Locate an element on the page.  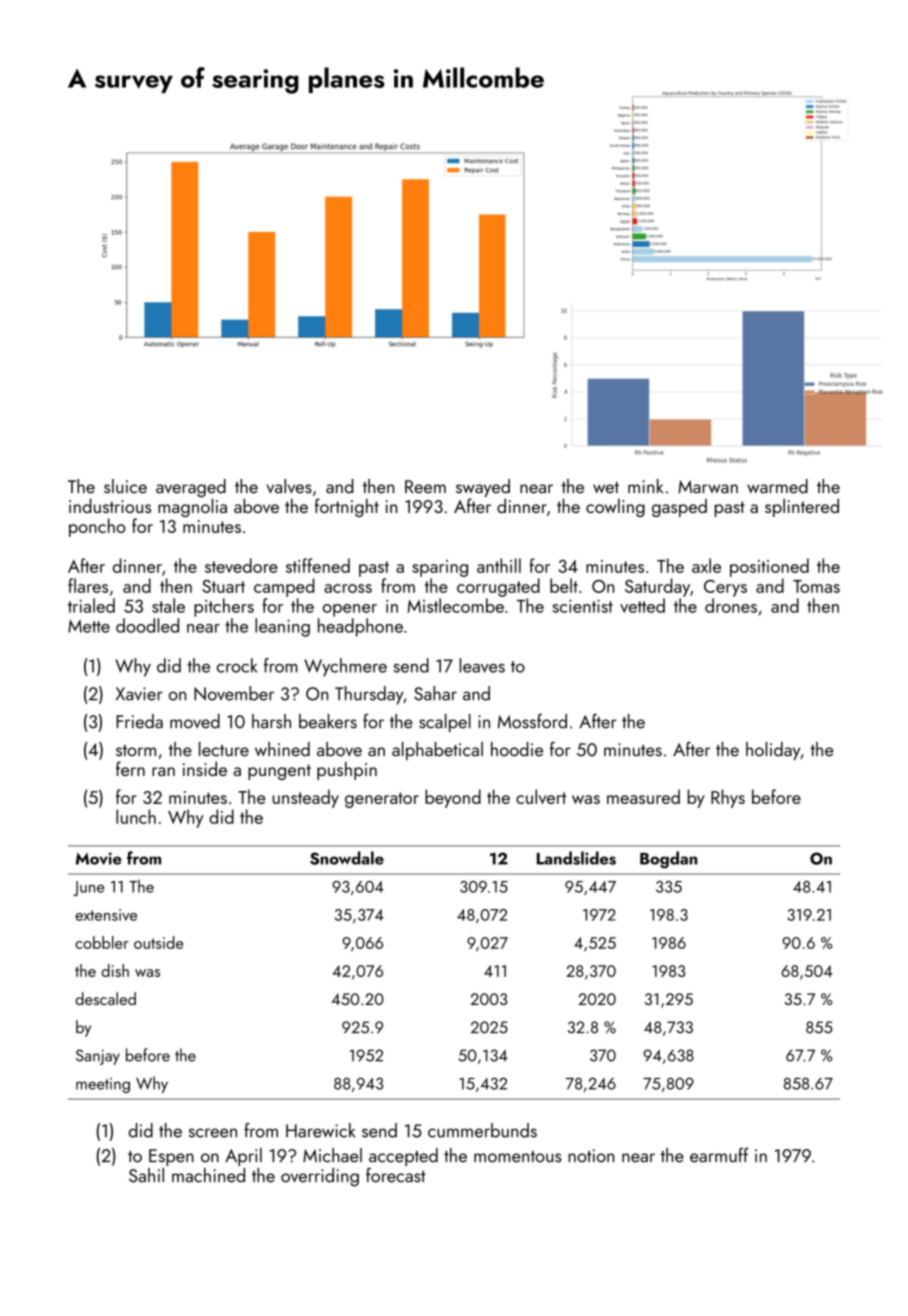
Sahil is located at coordinates (146, 1175).
